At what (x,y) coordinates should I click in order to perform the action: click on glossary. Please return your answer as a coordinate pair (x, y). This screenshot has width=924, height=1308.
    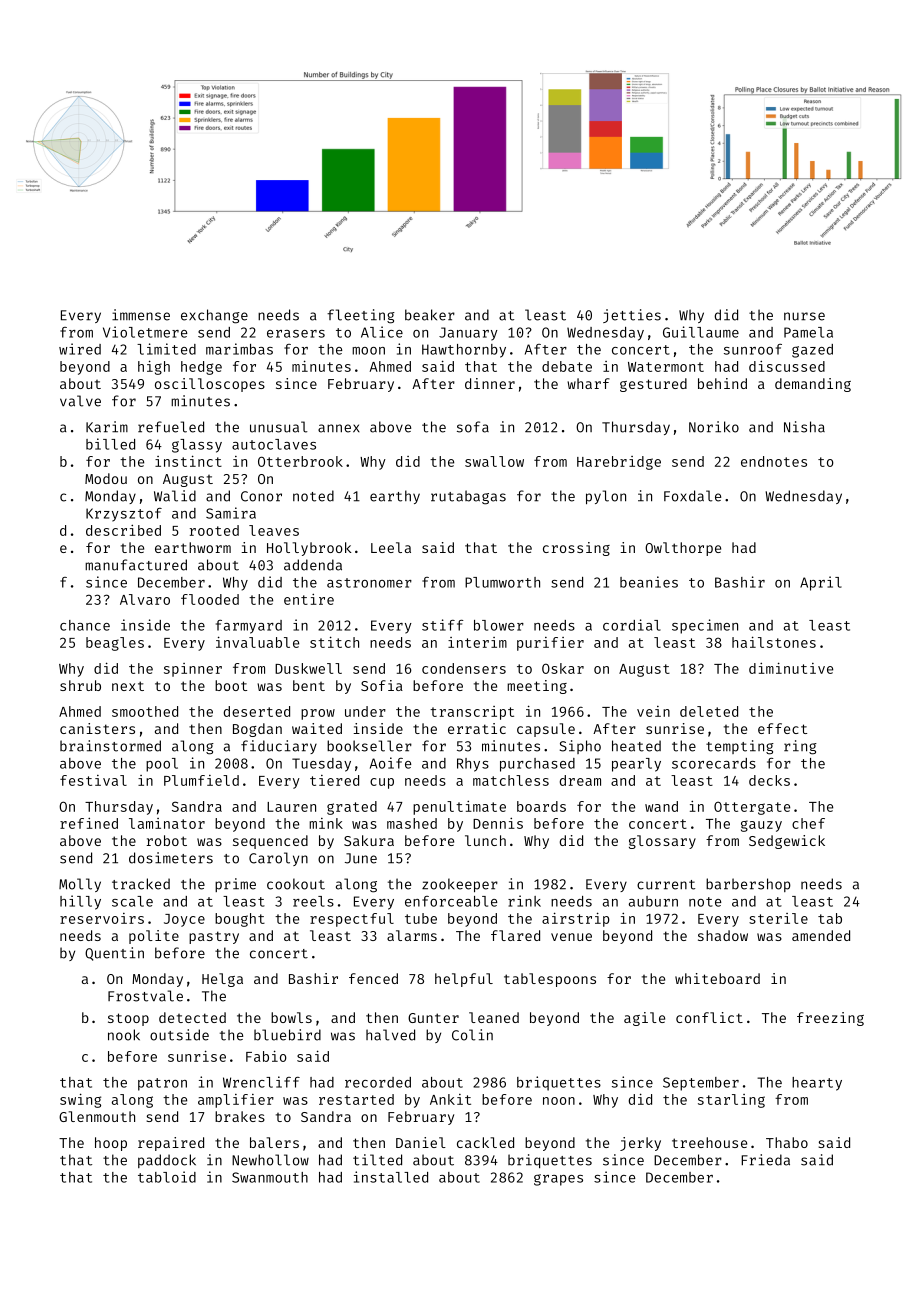
    Looking at the image, I should click on (662, 842).
